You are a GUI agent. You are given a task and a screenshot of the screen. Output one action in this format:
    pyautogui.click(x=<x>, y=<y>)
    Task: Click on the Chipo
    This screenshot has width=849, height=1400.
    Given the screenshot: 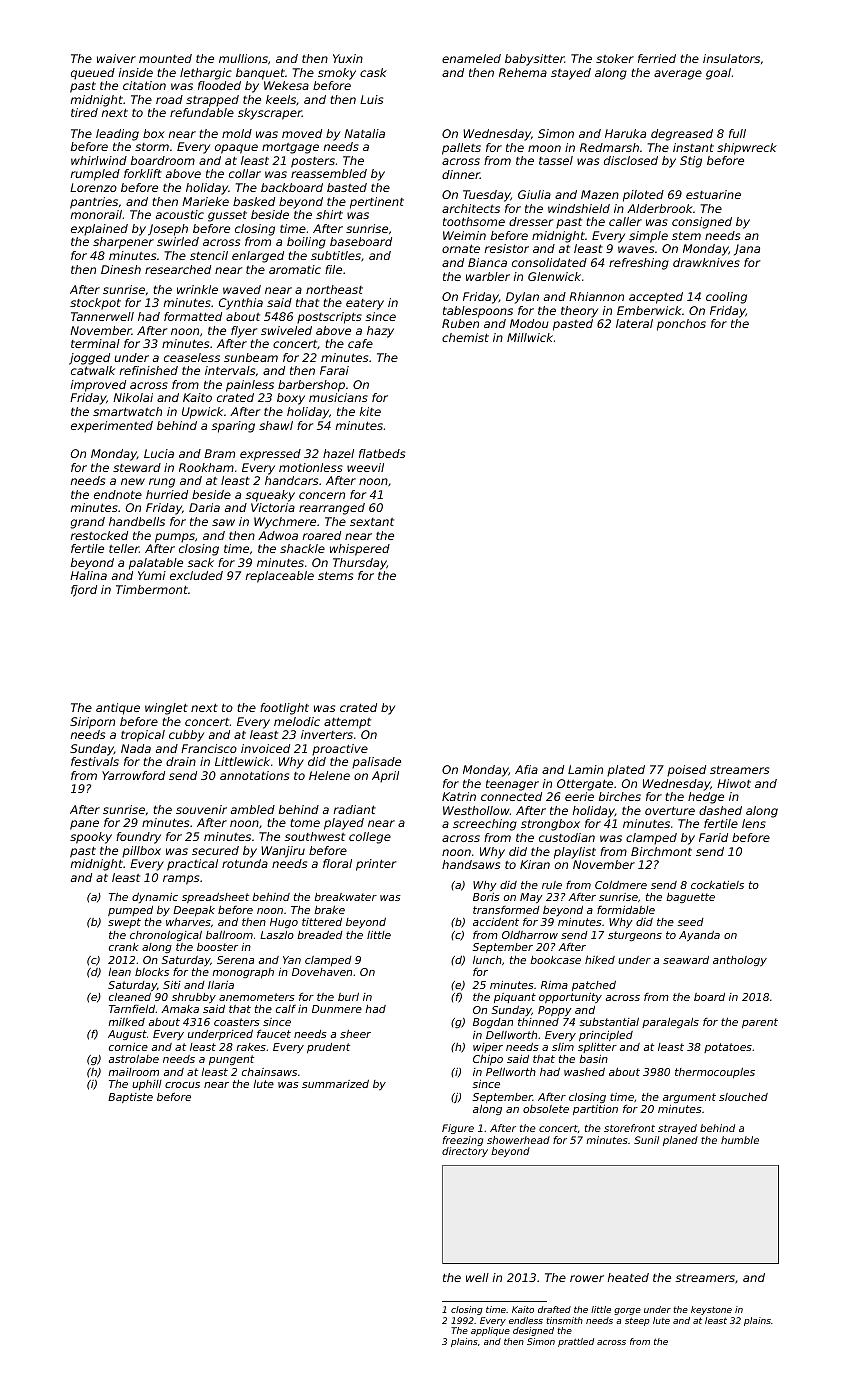 What is the action you would take?
    pyautogui.click(x=488, y=1060)
